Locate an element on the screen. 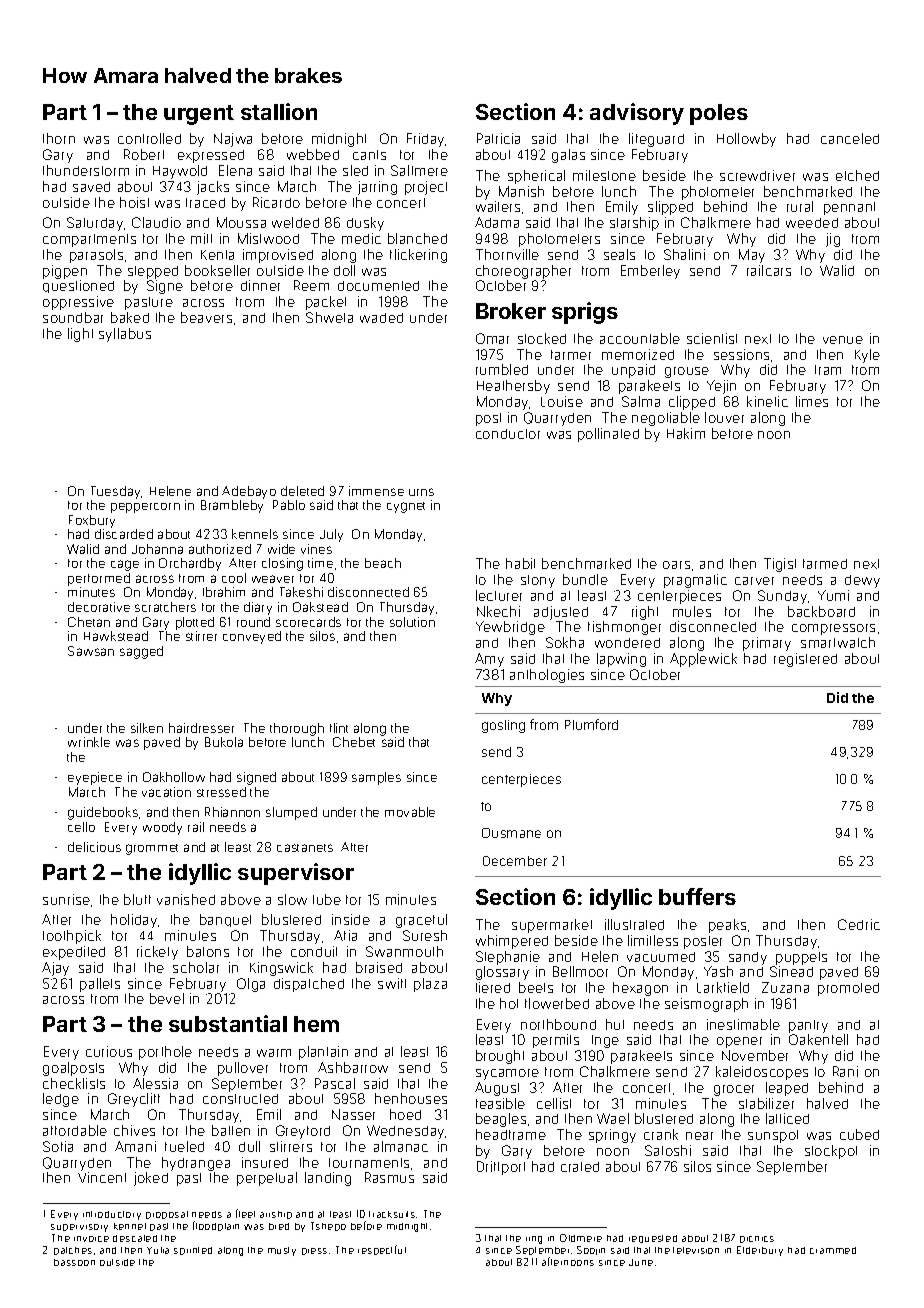 Image resolution: width=924 pixels, height=1308 pixels. Oakhollow is located at coordinates (174, 777).
